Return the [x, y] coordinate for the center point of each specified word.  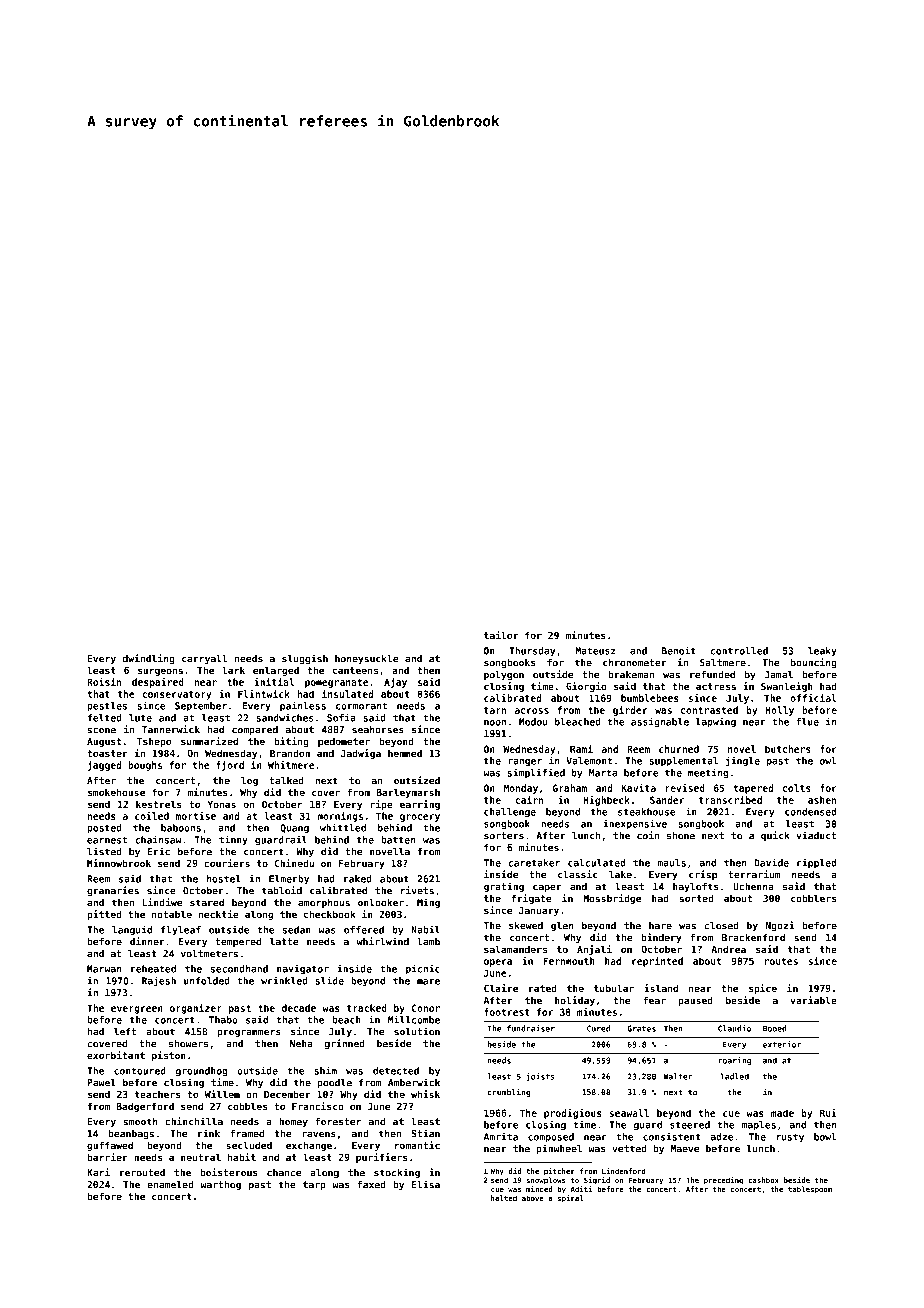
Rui [828, 1113]
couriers [227, 863]
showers [188, 1044]
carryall [204, 659]
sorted [696, 898]
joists [540, 1077]
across [532, 711]
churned [679, 749]
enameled [170, 1185]
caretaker [534, 863]
